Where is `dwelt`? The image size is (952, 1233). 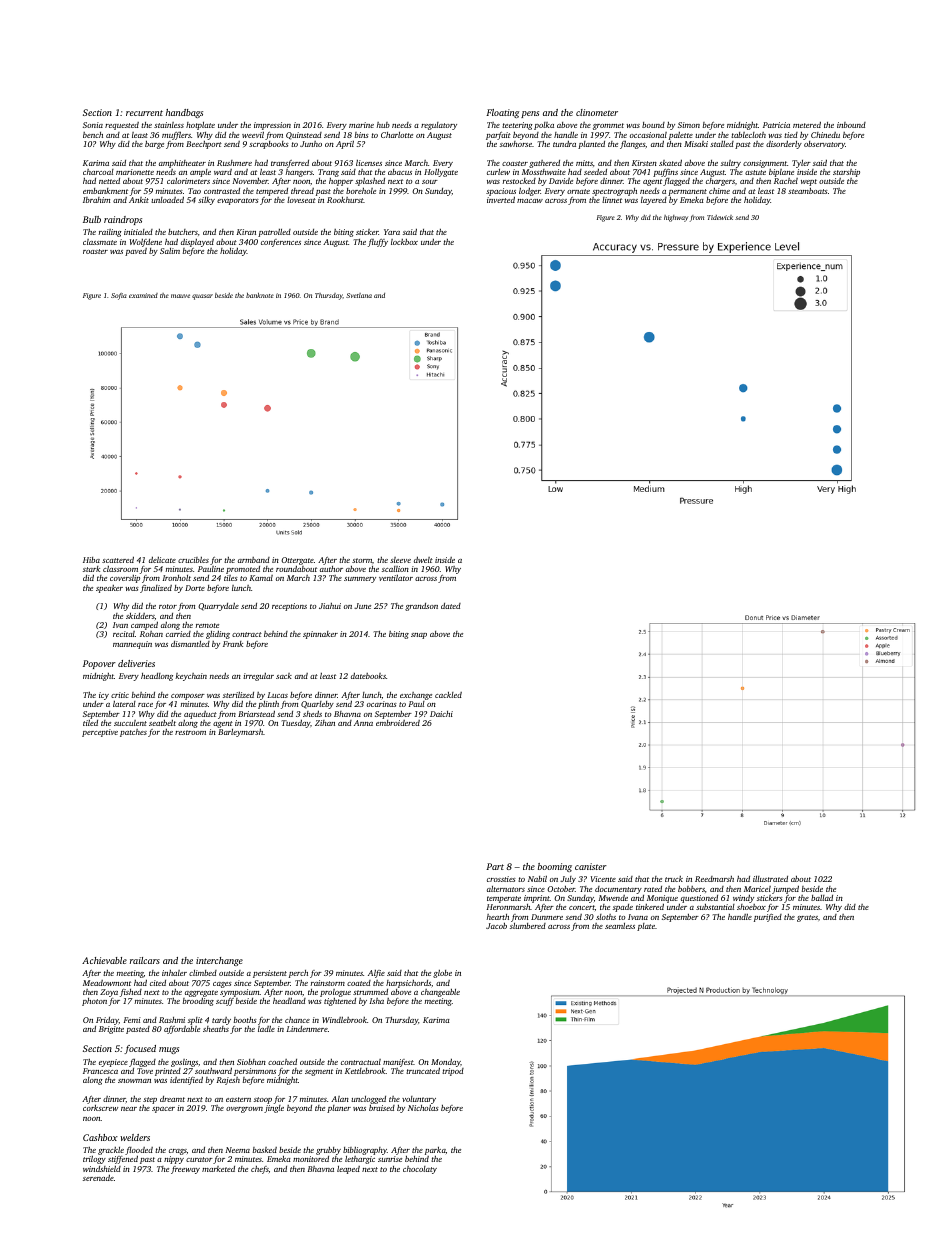
dwelt is located at coordinates (423, 559).
